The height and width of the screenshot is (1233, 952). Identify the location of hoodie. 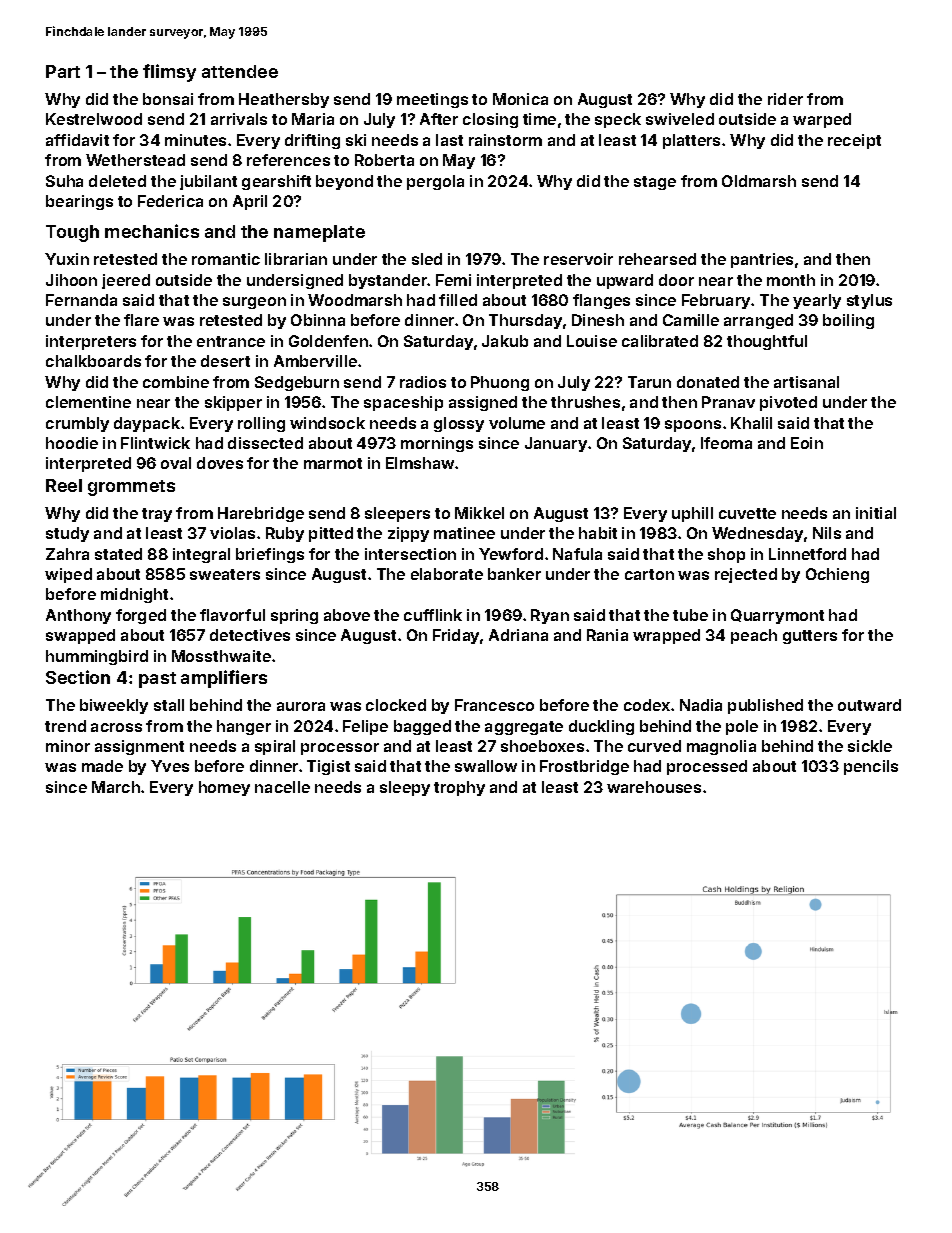
(72, 443).
